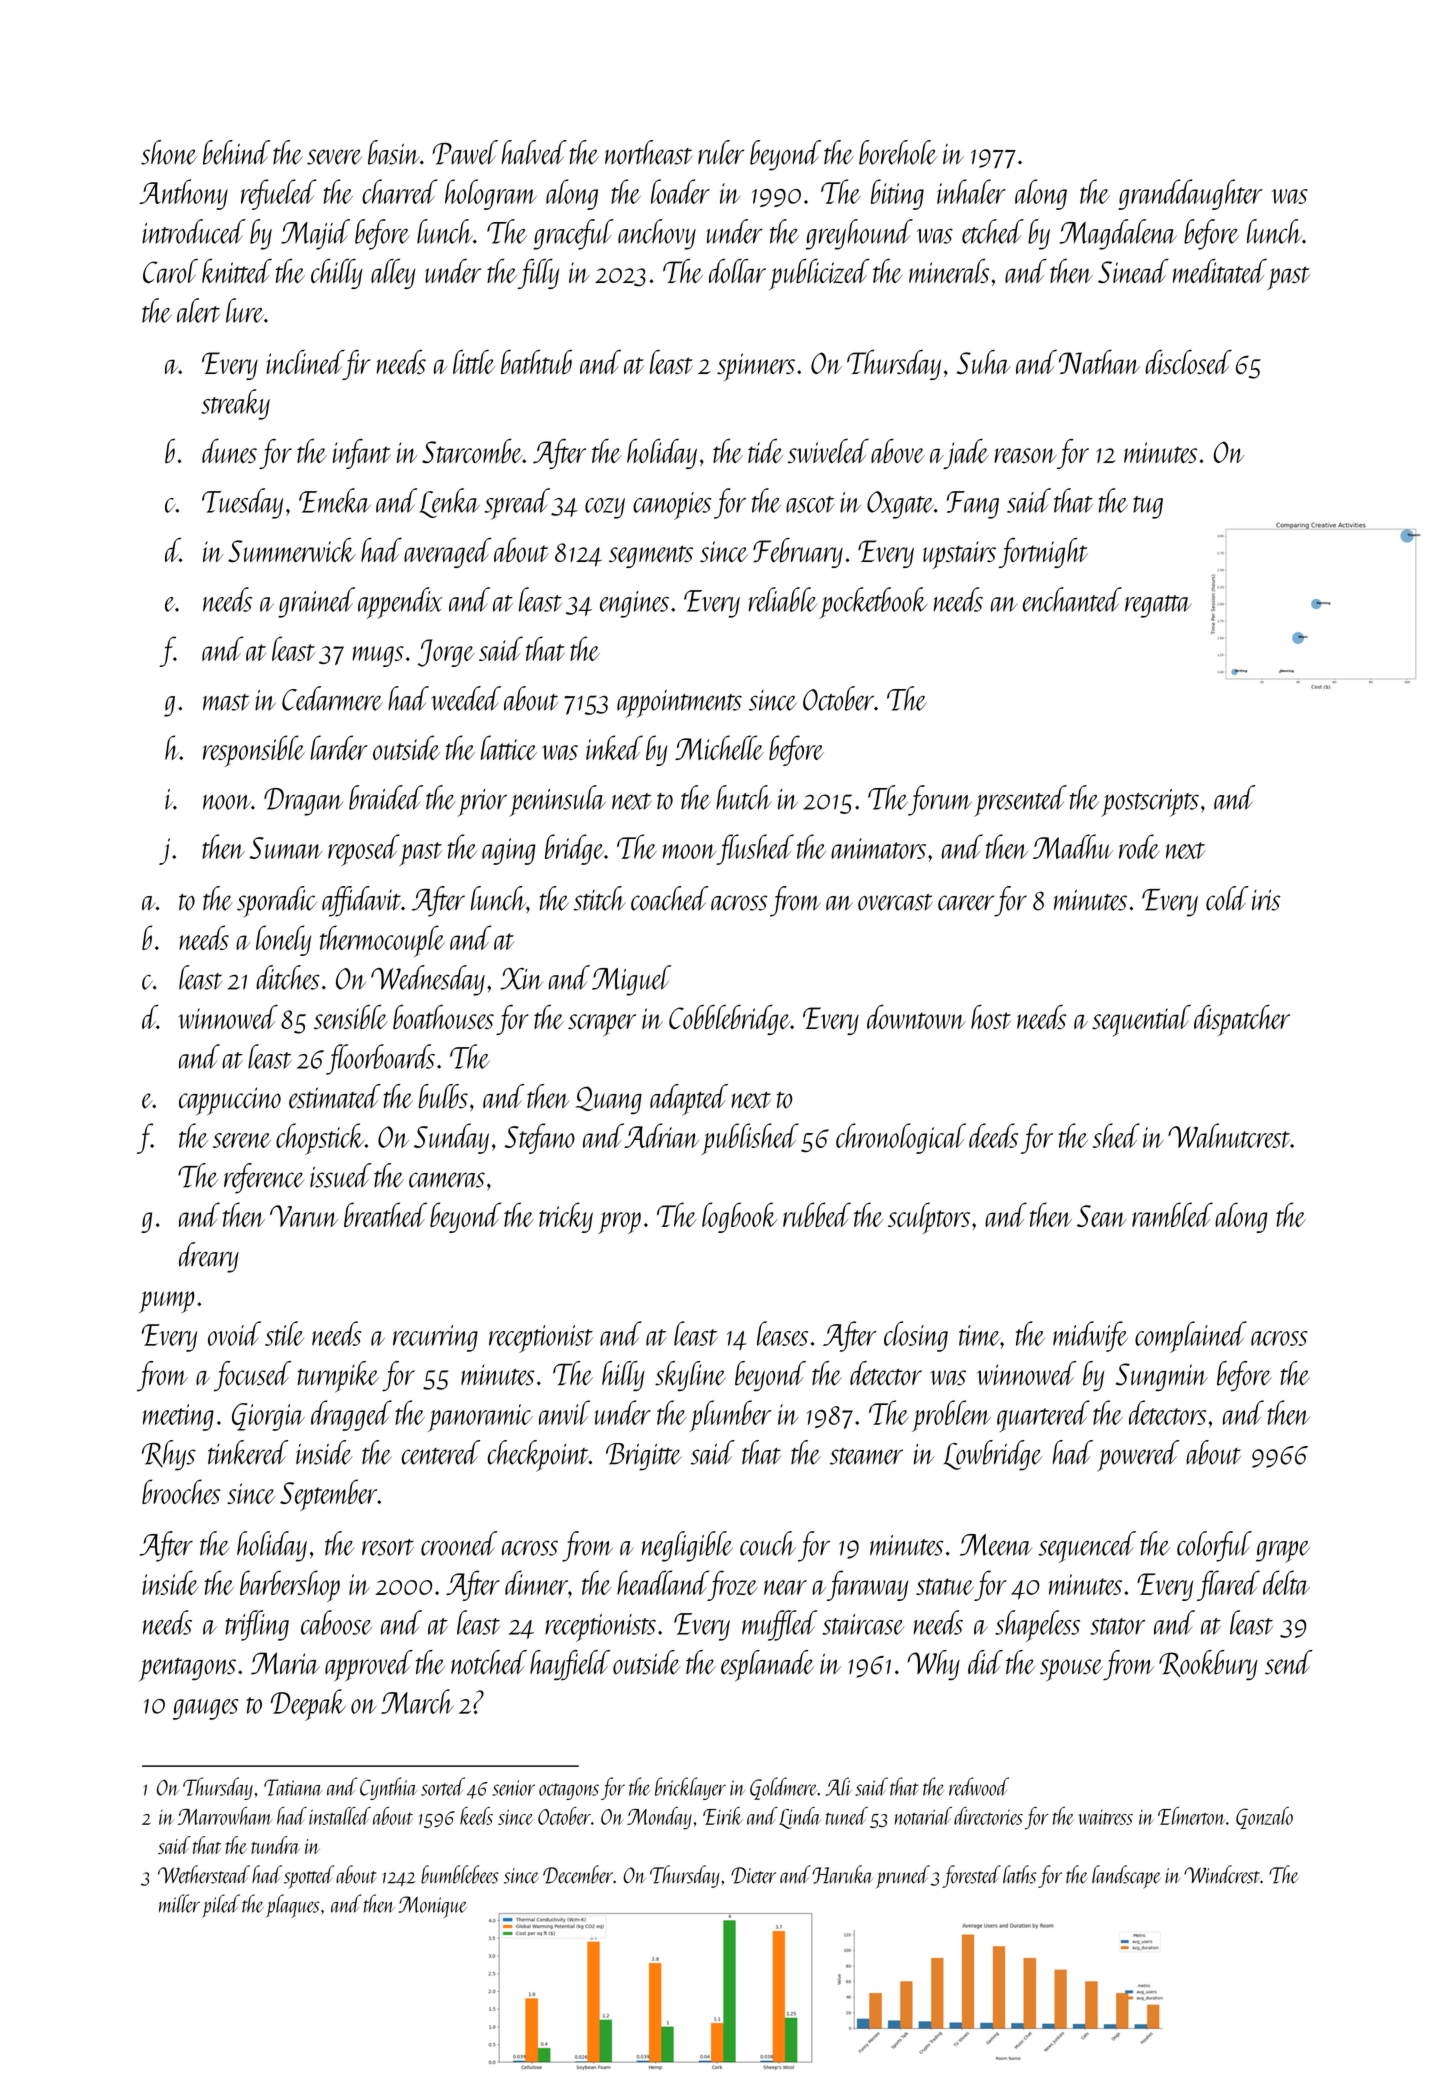 Image resolution: width=1450 pixels, height=2100 pixels. What do you see at coordinates (817, 1214) in the document?
I see `rubbed` at bounding box center [817, 1214].
